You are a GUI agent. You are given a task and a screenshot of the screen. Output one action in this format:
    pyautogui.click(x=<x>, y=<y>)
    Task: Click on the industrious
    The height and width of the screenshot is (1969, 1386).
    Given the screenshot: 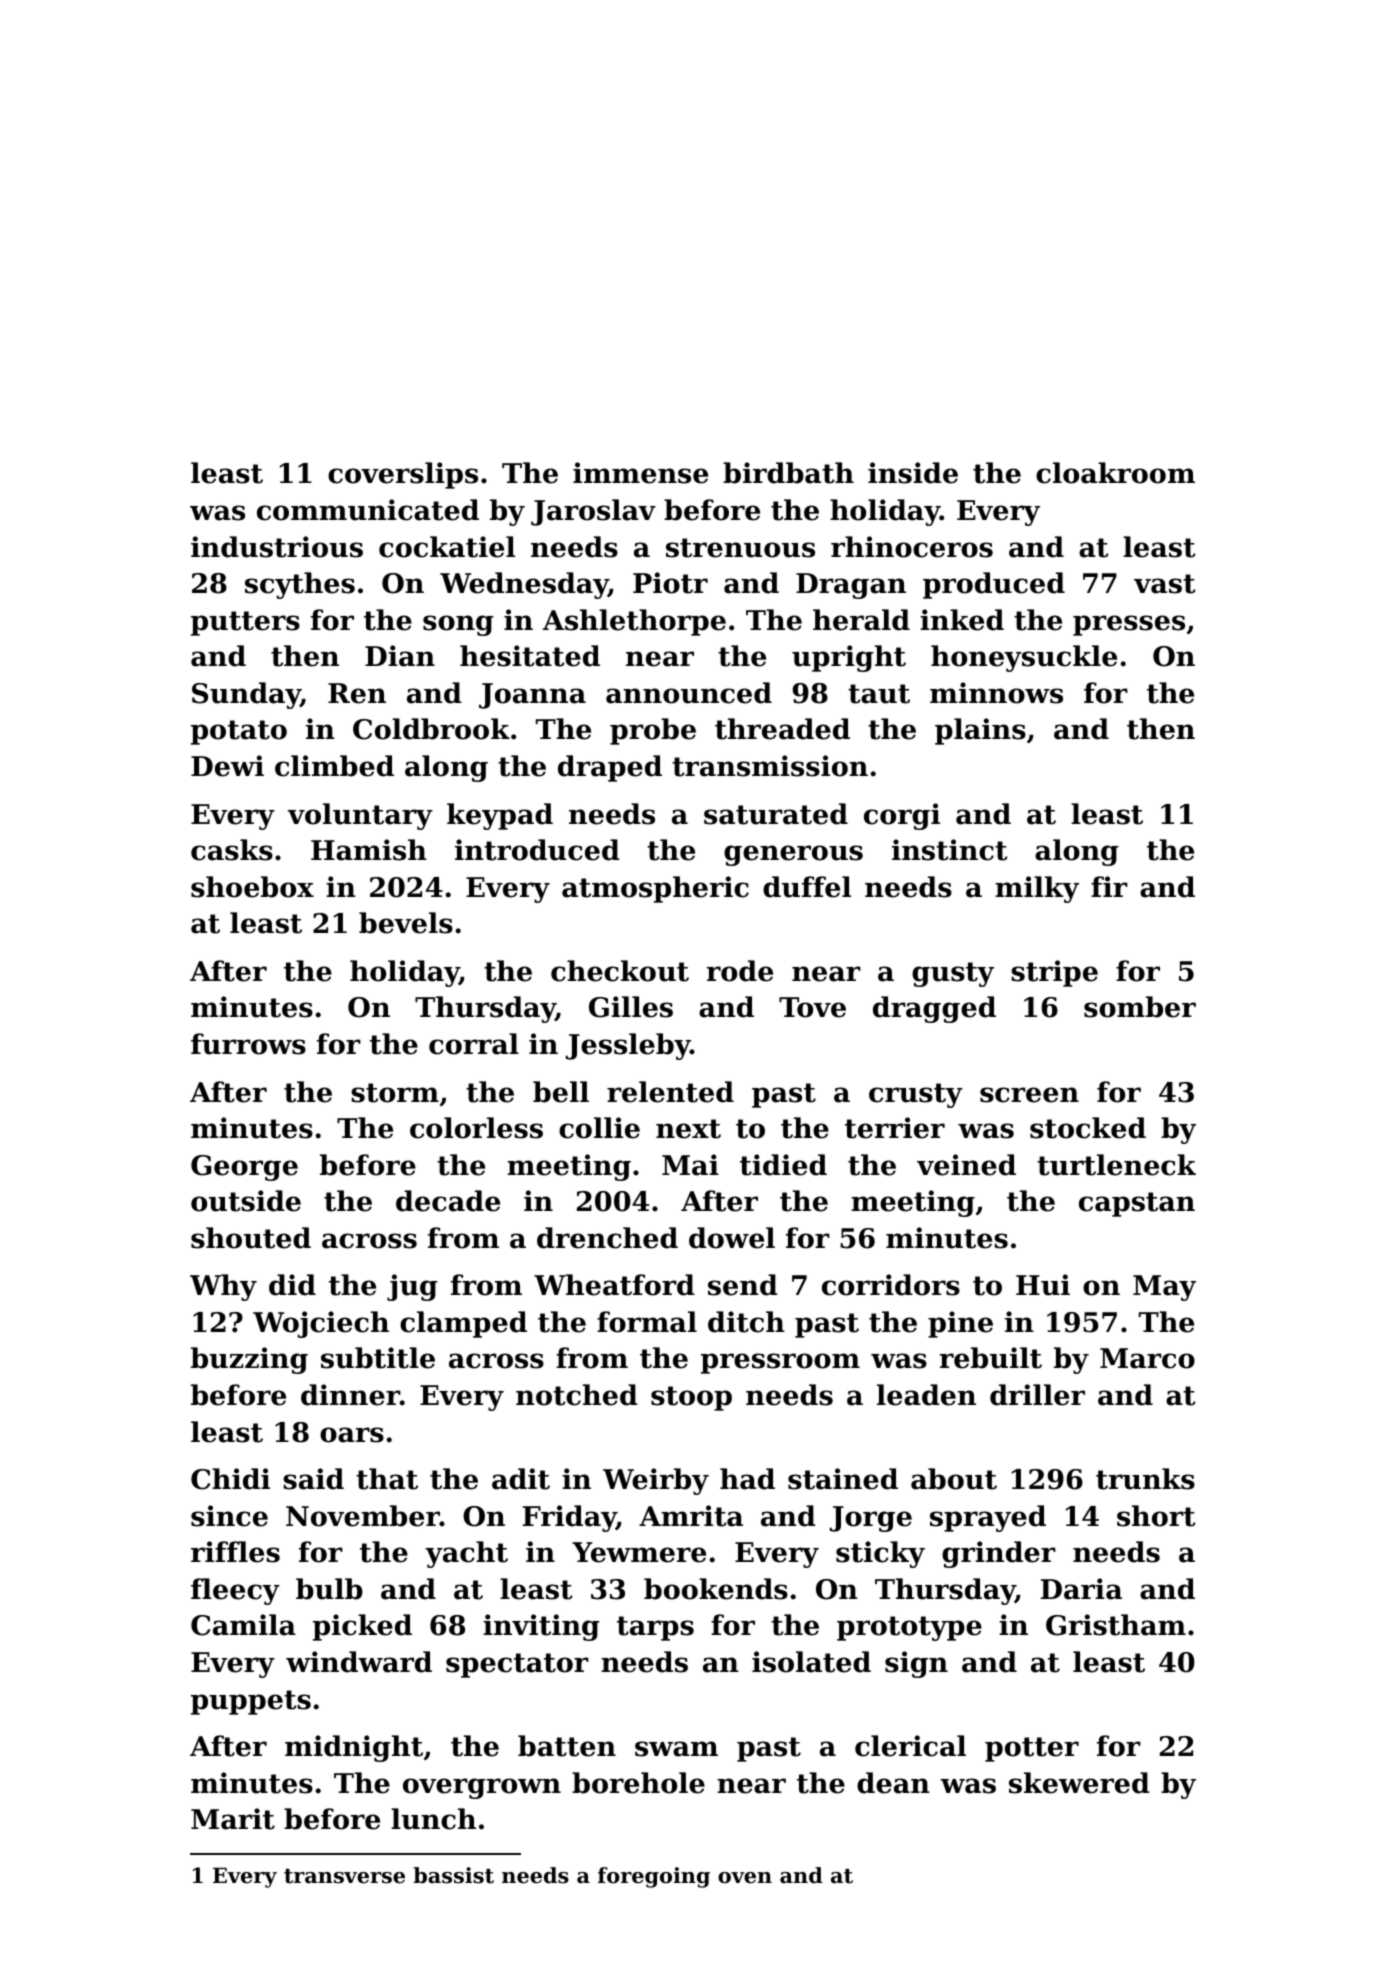 What is the action you would take?
    pyautogui.click(x=277, y=547)
